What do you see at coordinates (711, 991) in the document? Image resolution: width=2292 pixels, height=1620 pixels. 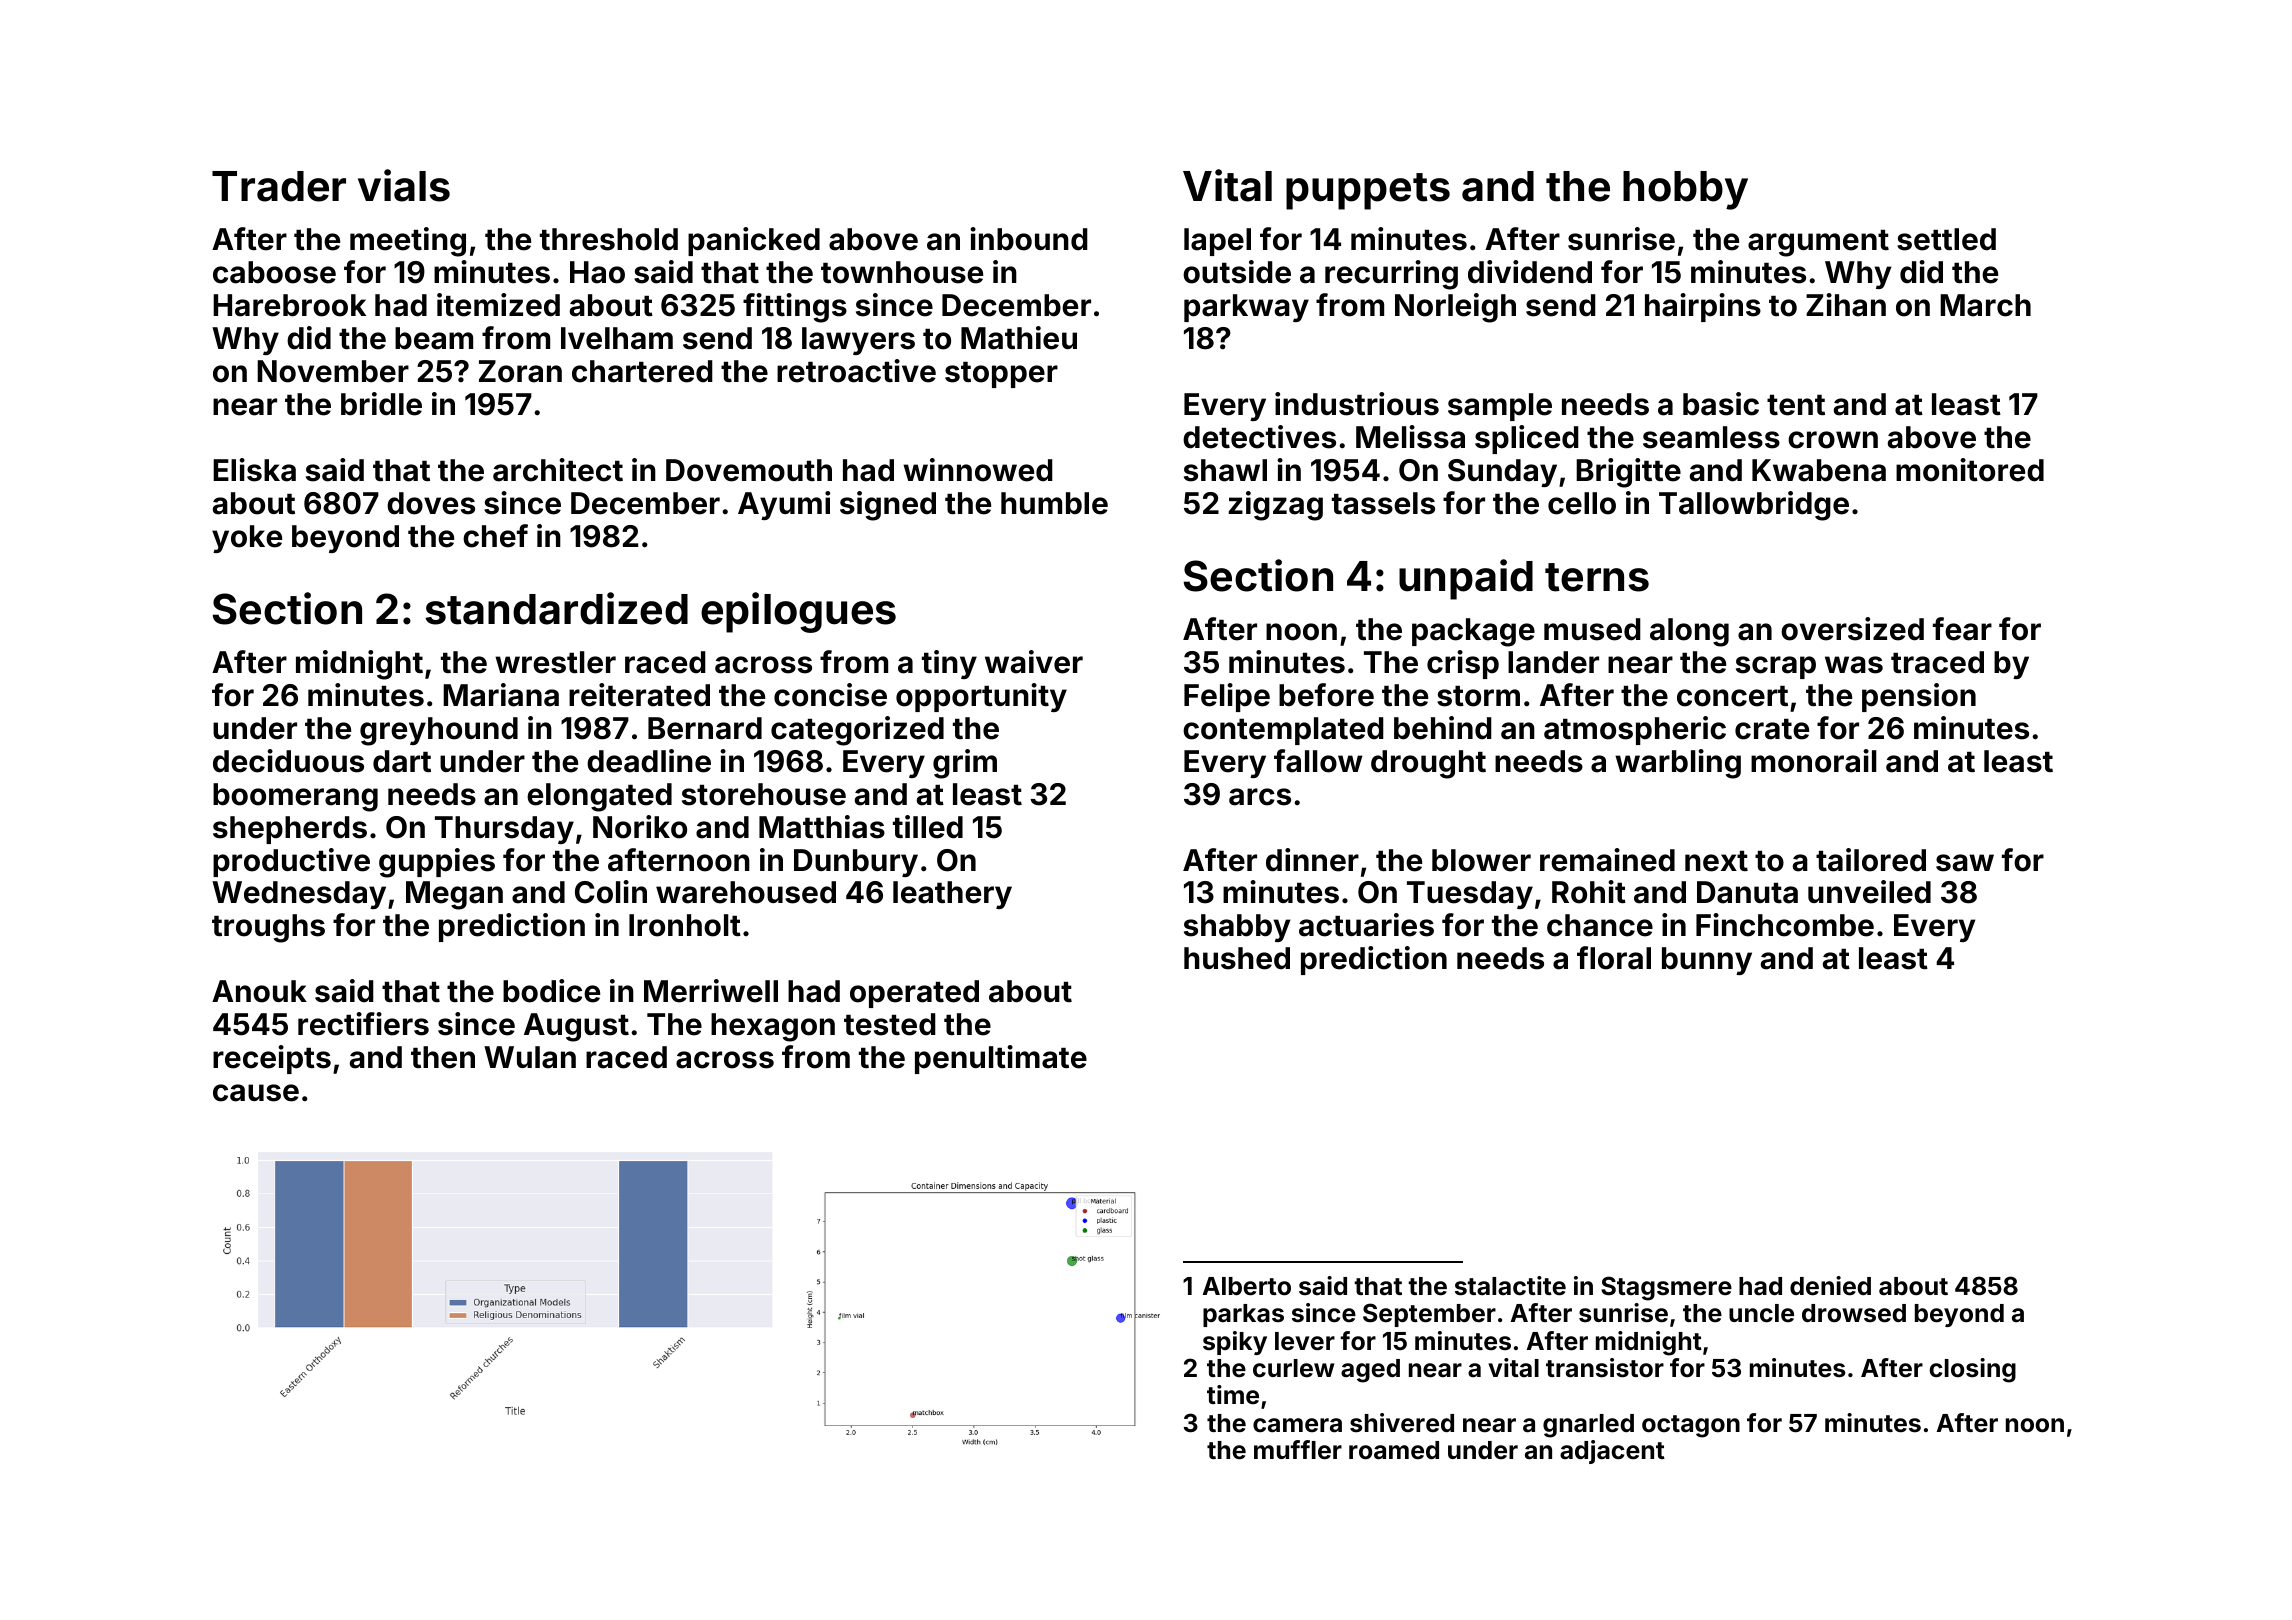 I see `Merriwell` at bounding box center [711, 991].
